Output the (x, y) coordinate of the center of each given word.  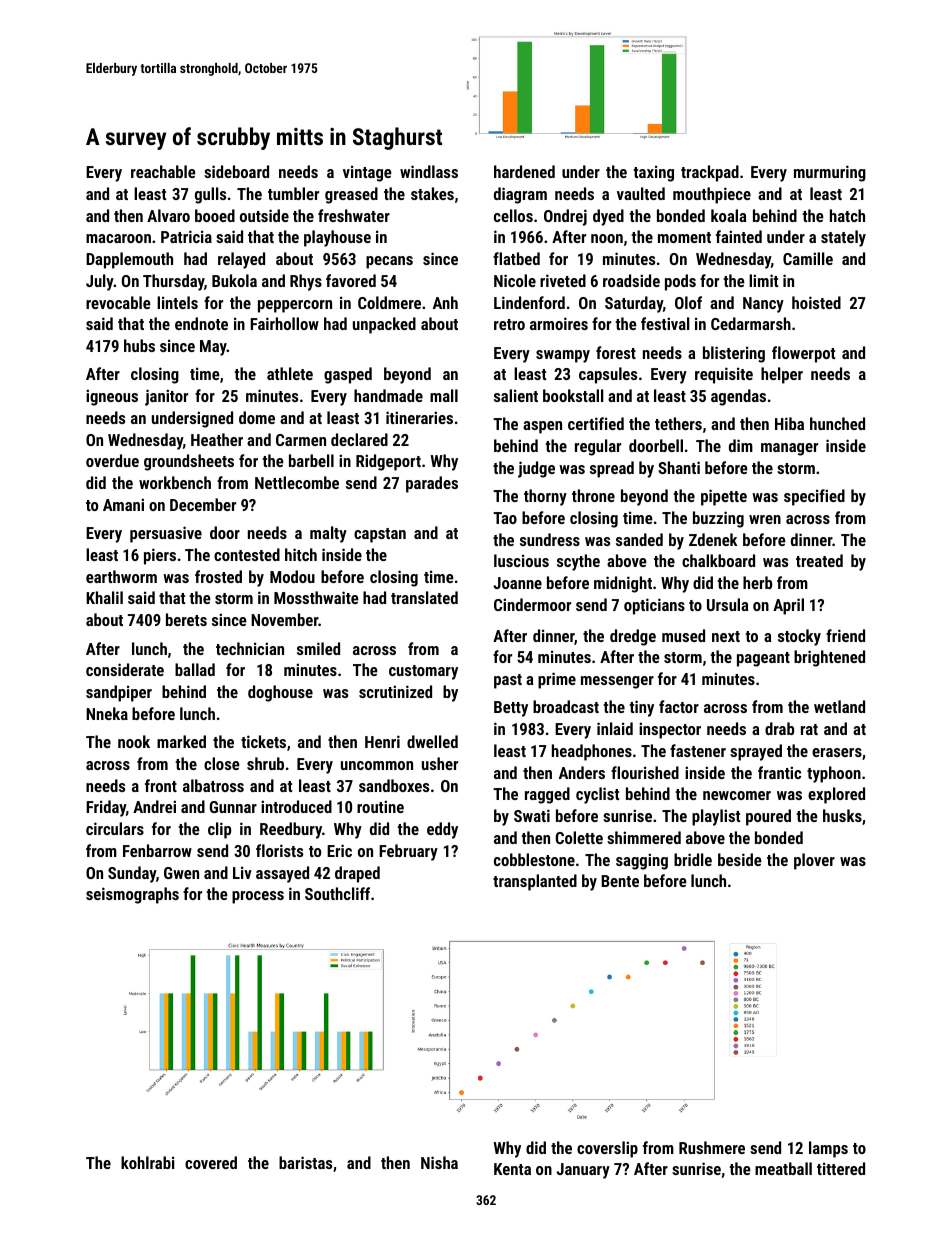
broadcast (566, 706)
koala (728, 215)
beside (740, 859)
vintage (367, 173)
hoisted (816, 302)
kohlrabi (148, 1162)
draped (357, 874)
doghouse (280, 693)
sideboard (236, 171)
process (258, 897)
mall (444, 395)
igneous (112, 397)
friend (845, 635)
